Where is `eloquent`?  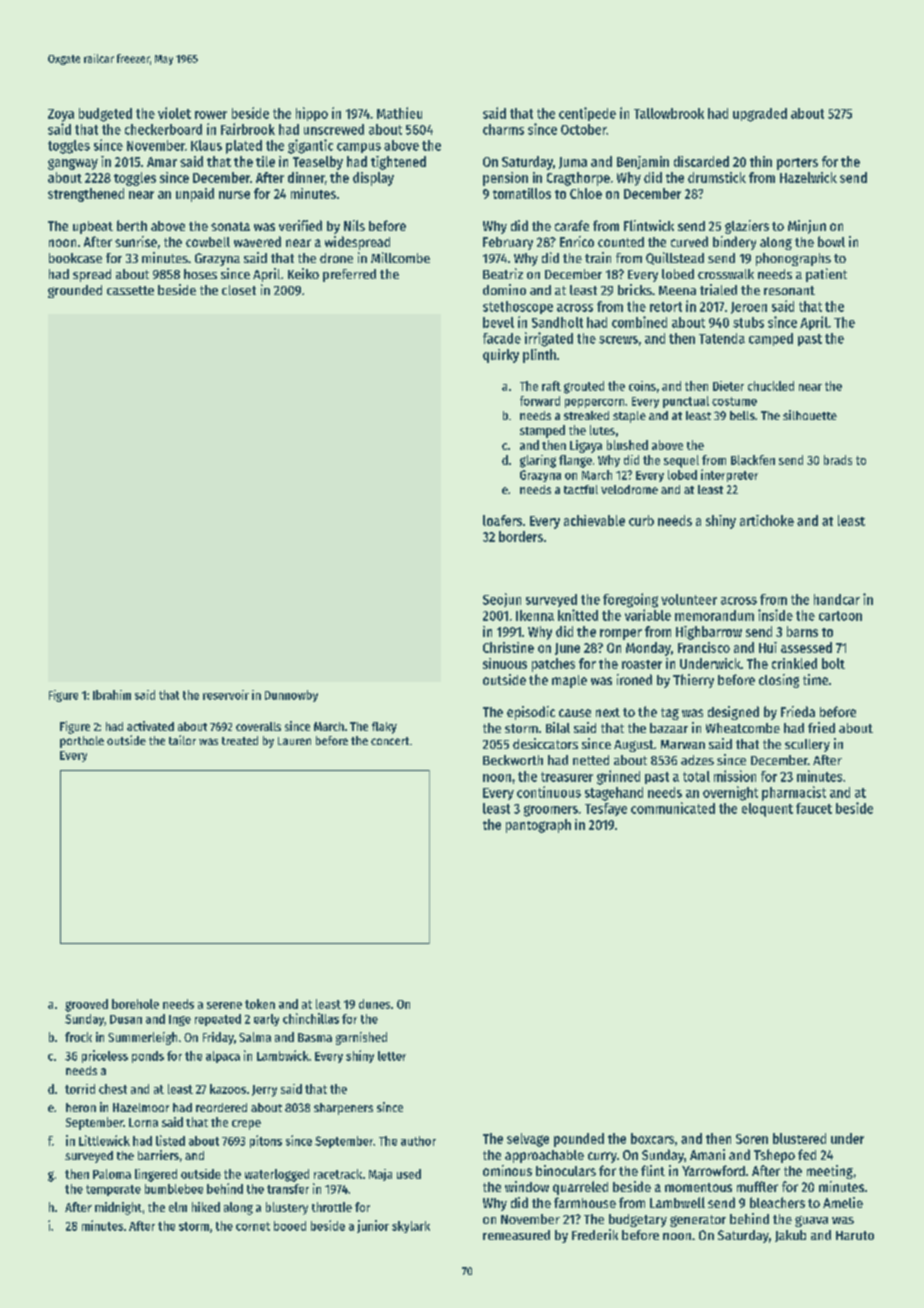
eloquent is located at coordinates (767, 810).
